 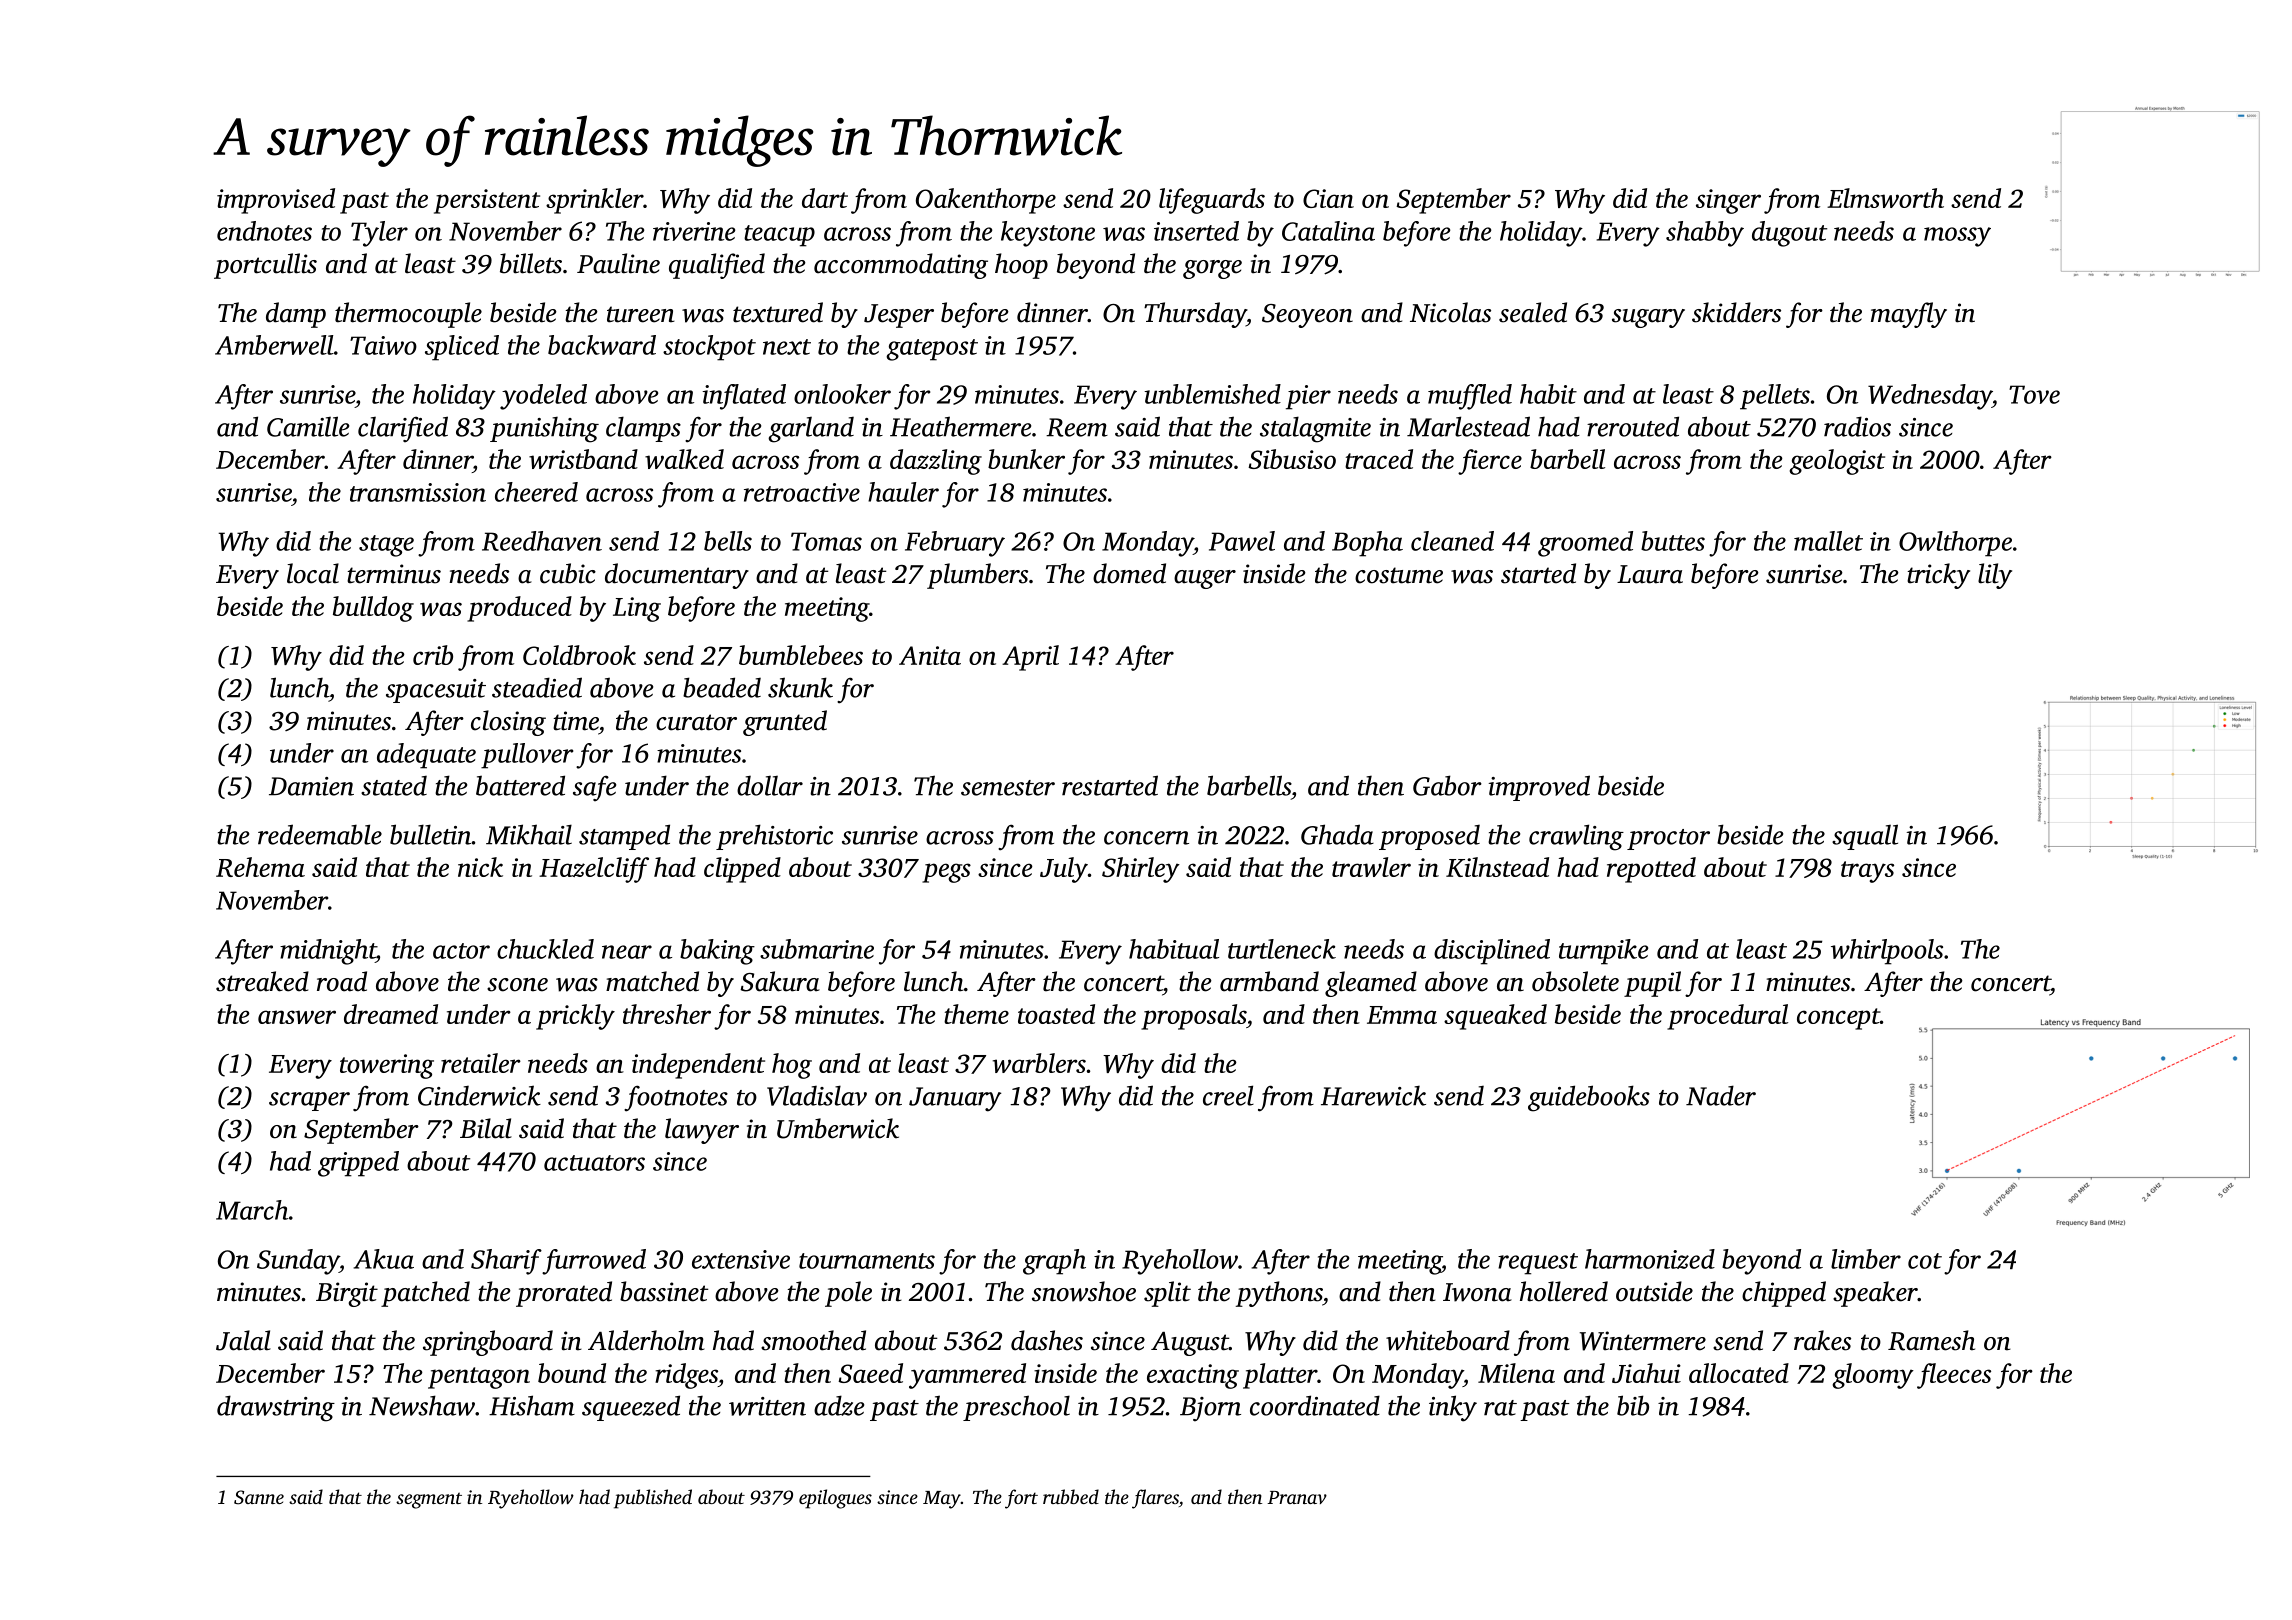 What do you see at coordinates (243, 1340) in the screenshot?
I see `Jalal` at bounding box center [243, 1340].
